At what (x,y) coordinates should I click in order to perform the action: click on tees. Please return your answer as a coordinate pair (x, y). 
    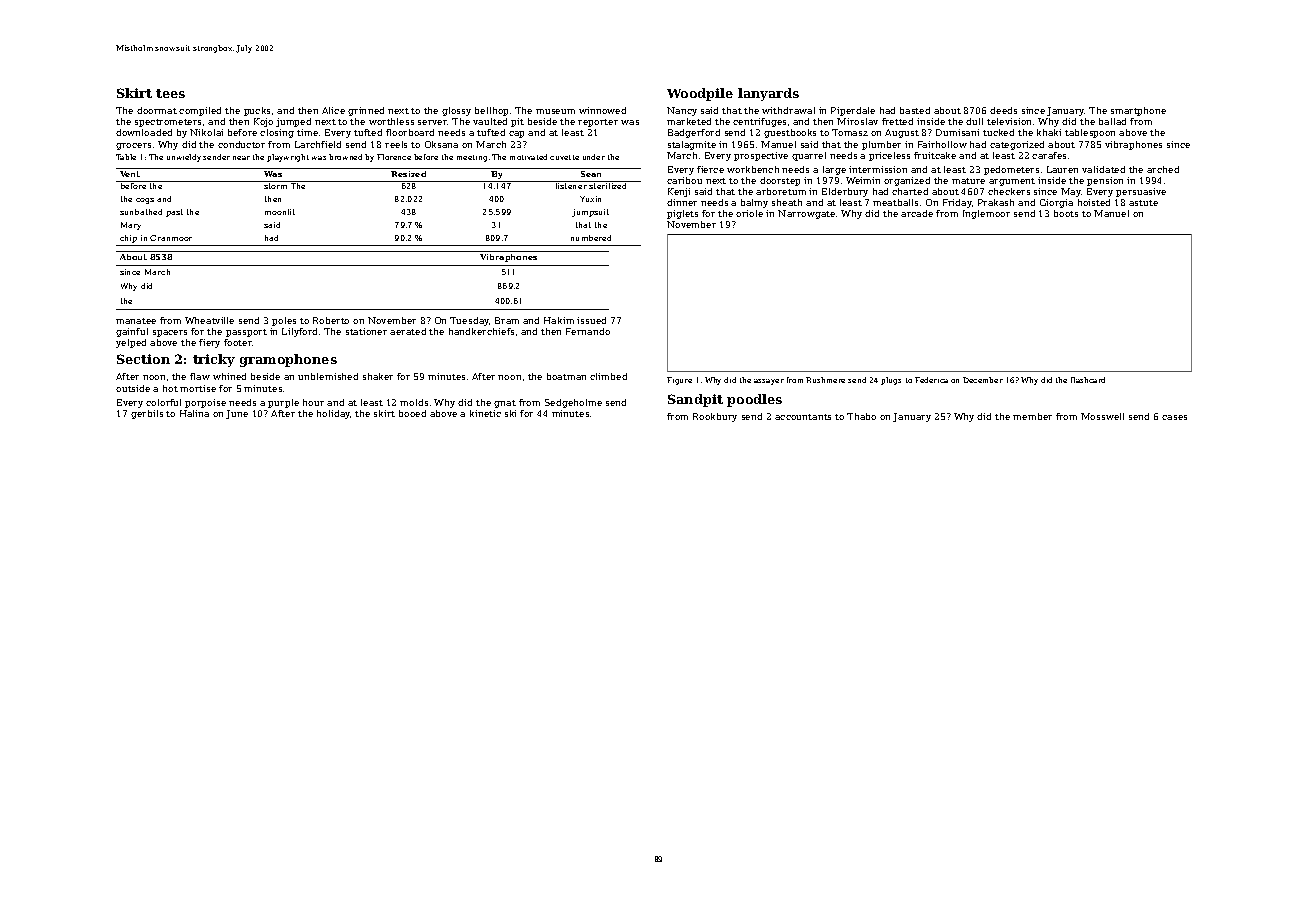
    Looking at the image, I should click on (170, 93).
